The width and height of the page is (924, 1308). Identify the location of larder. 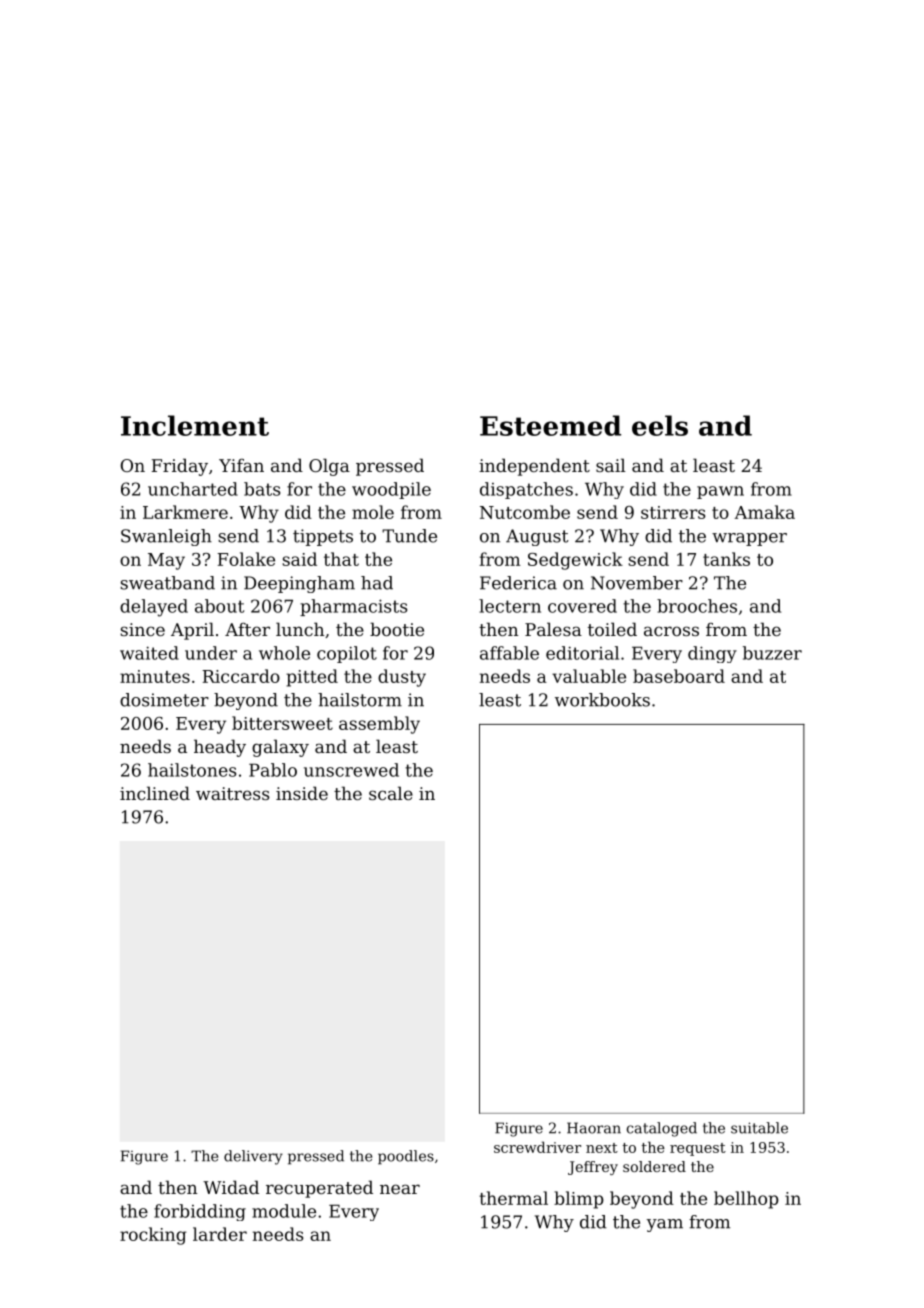
(220, 1234).
